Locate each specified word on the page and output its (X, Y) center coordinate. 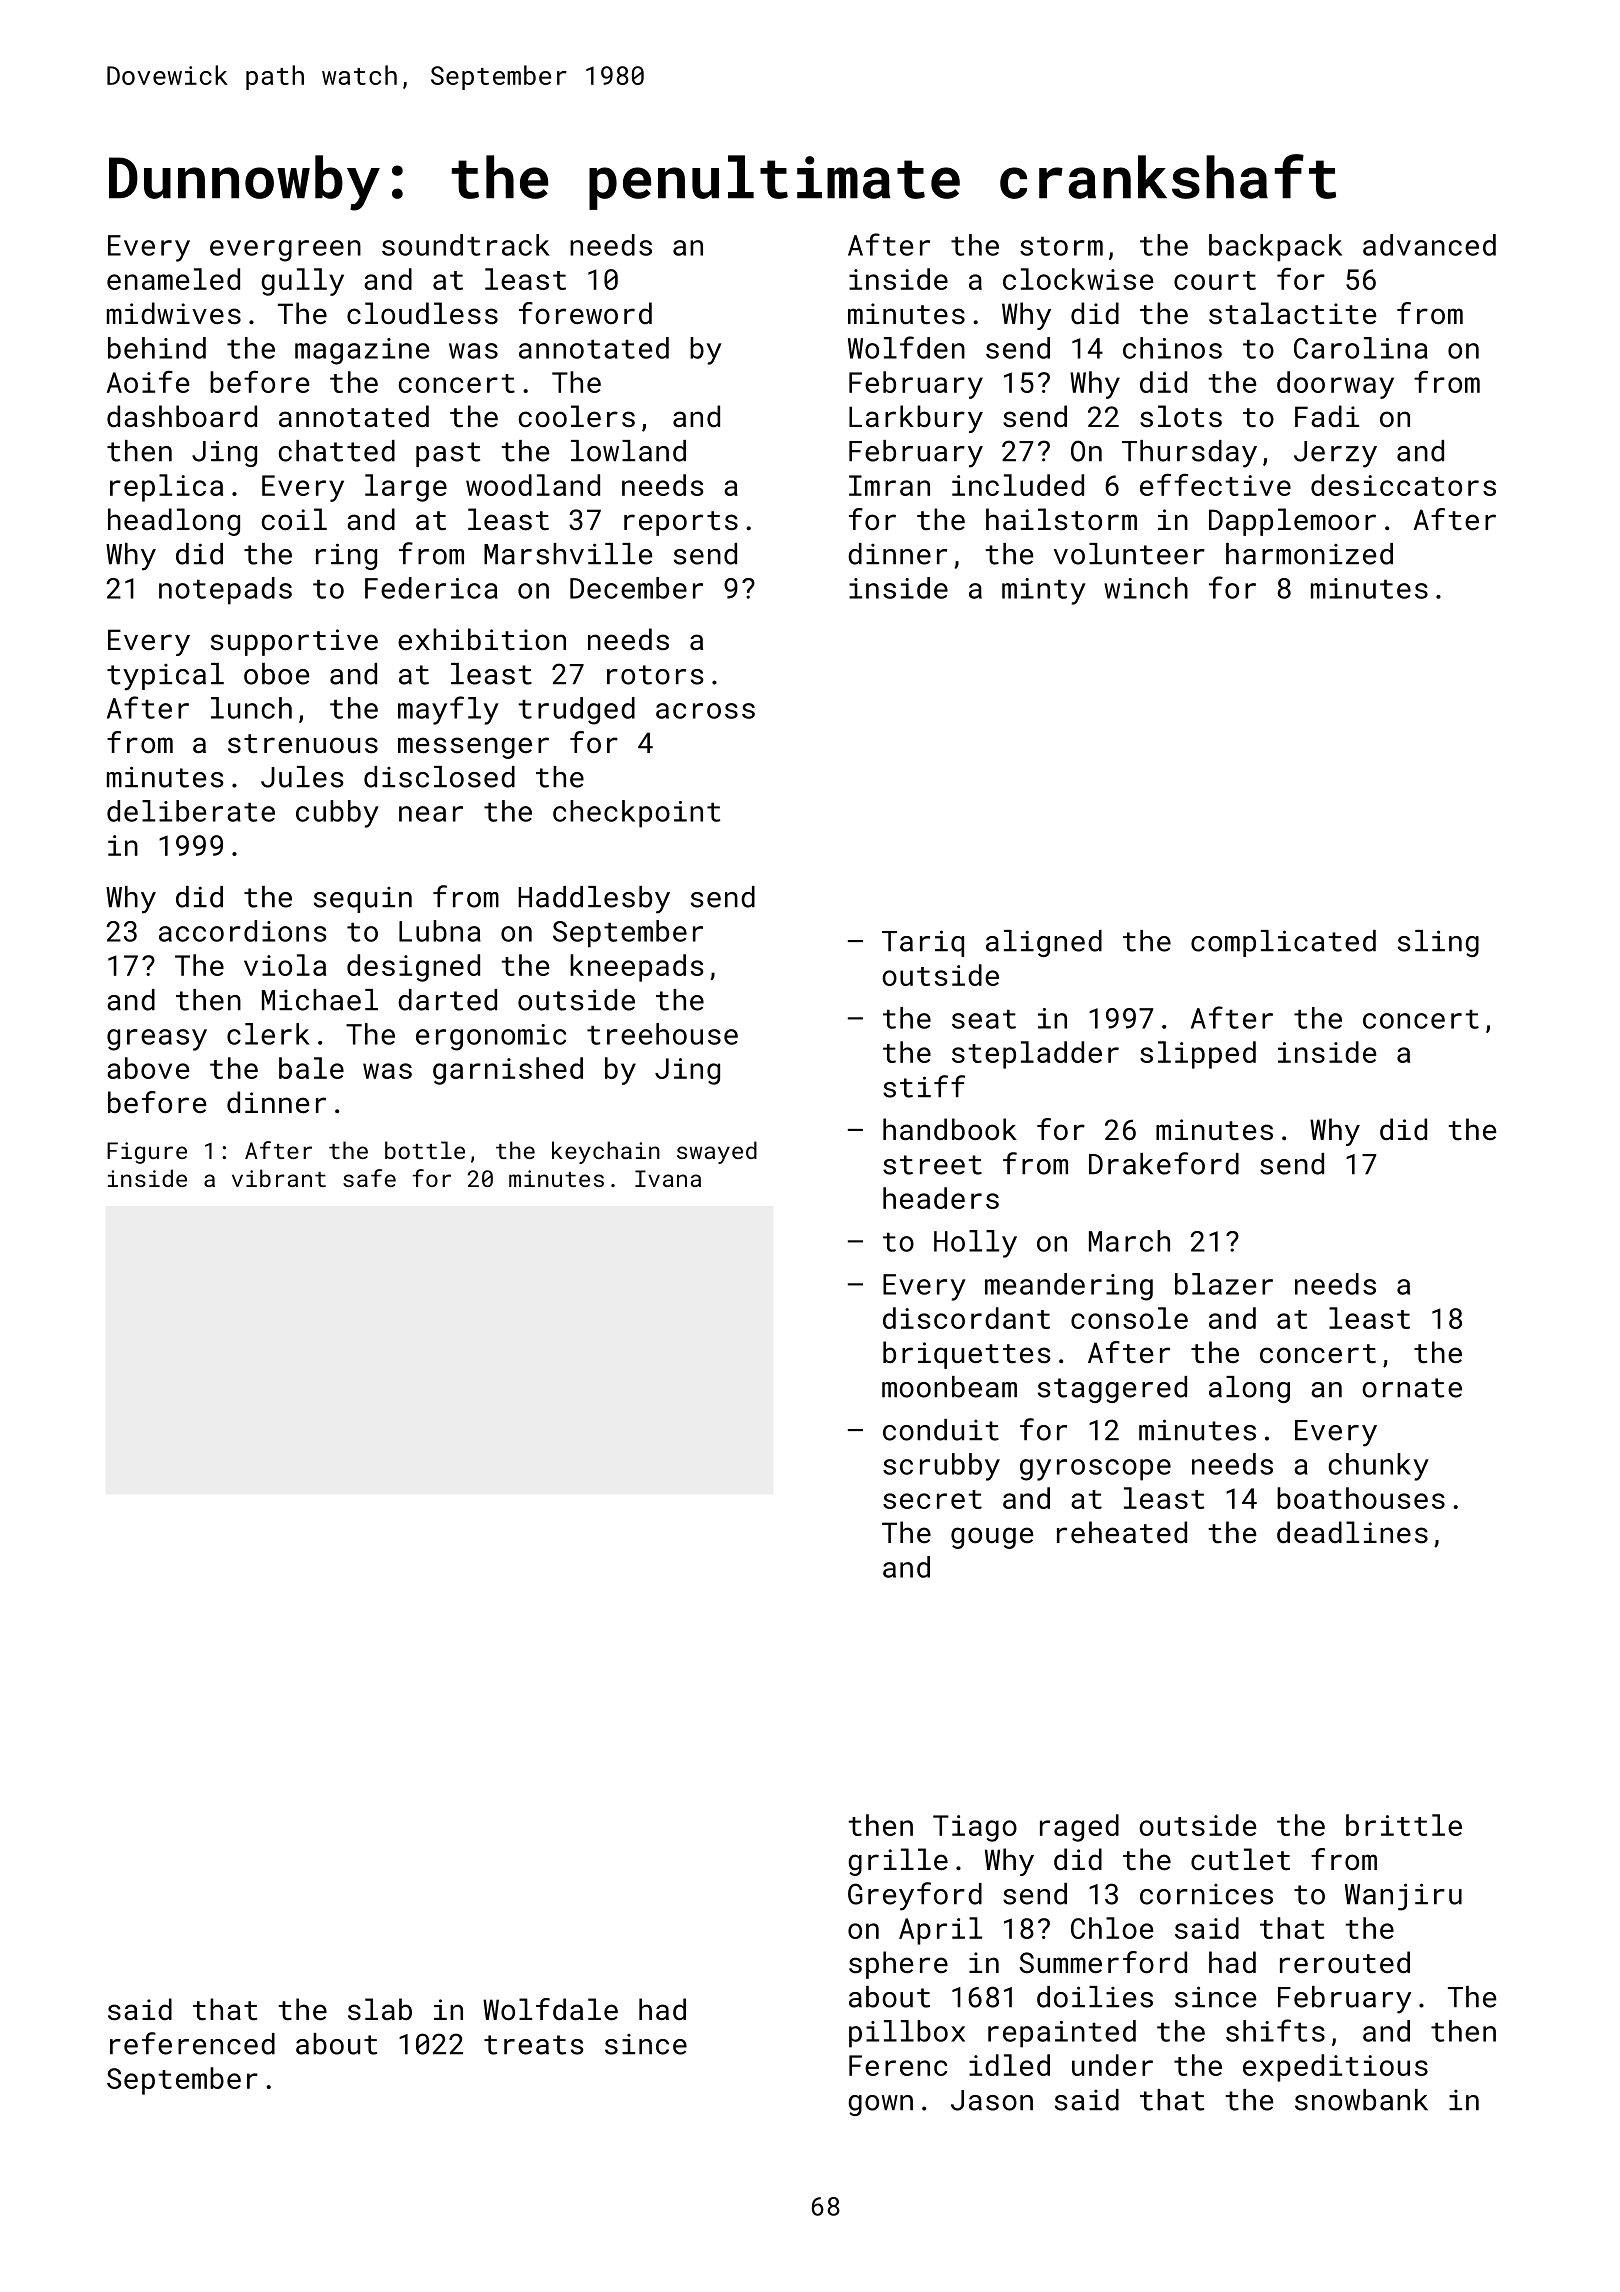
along (1249, 1389)
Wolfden (906, 347)
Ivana (668, 1178)
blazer (1224, 1284)
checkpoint (637, 814)
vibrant (279, 1178)
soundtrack (466, 245)
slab (380, 2009)
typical (165, 677)
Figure (147, 1153)
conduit (941, 1430)
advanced (1429, 245)
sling (1438, 943)
